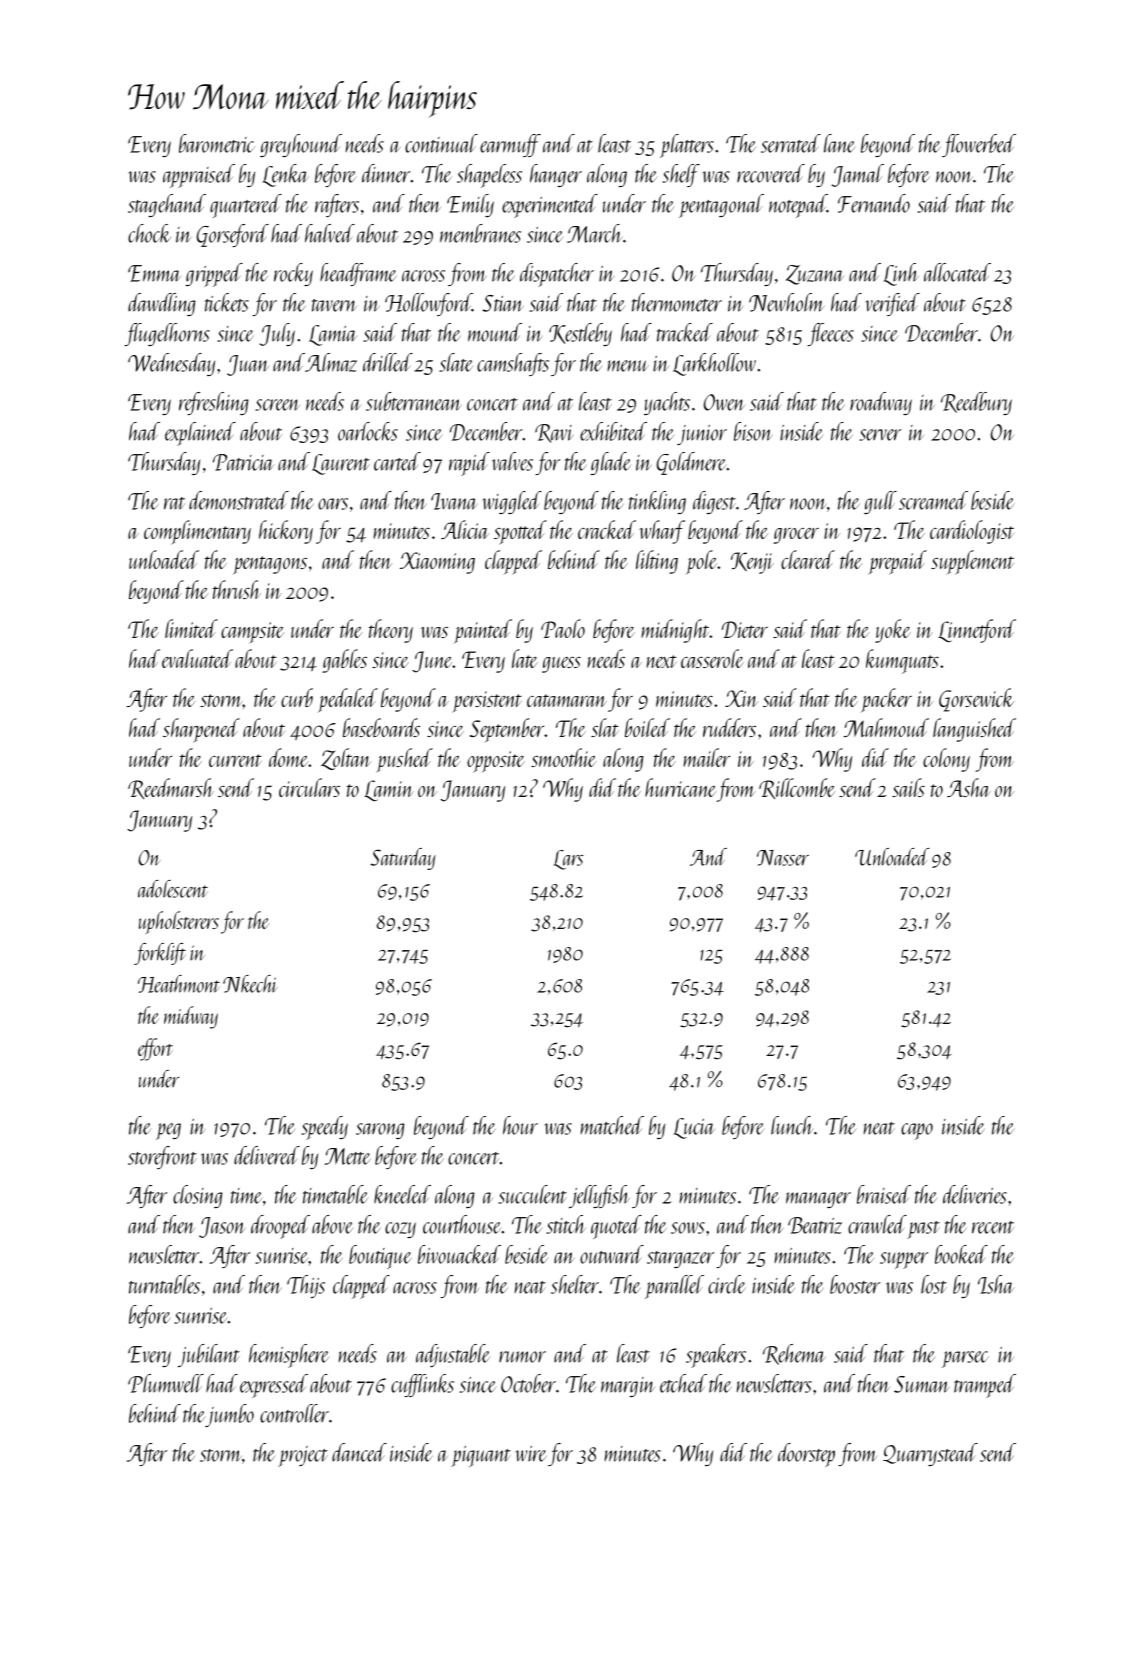 This document has height=1654, width=1142. What do you see at coordinates (441, 143) in the document?
I see `continual` at bounding box center [441, 143].
